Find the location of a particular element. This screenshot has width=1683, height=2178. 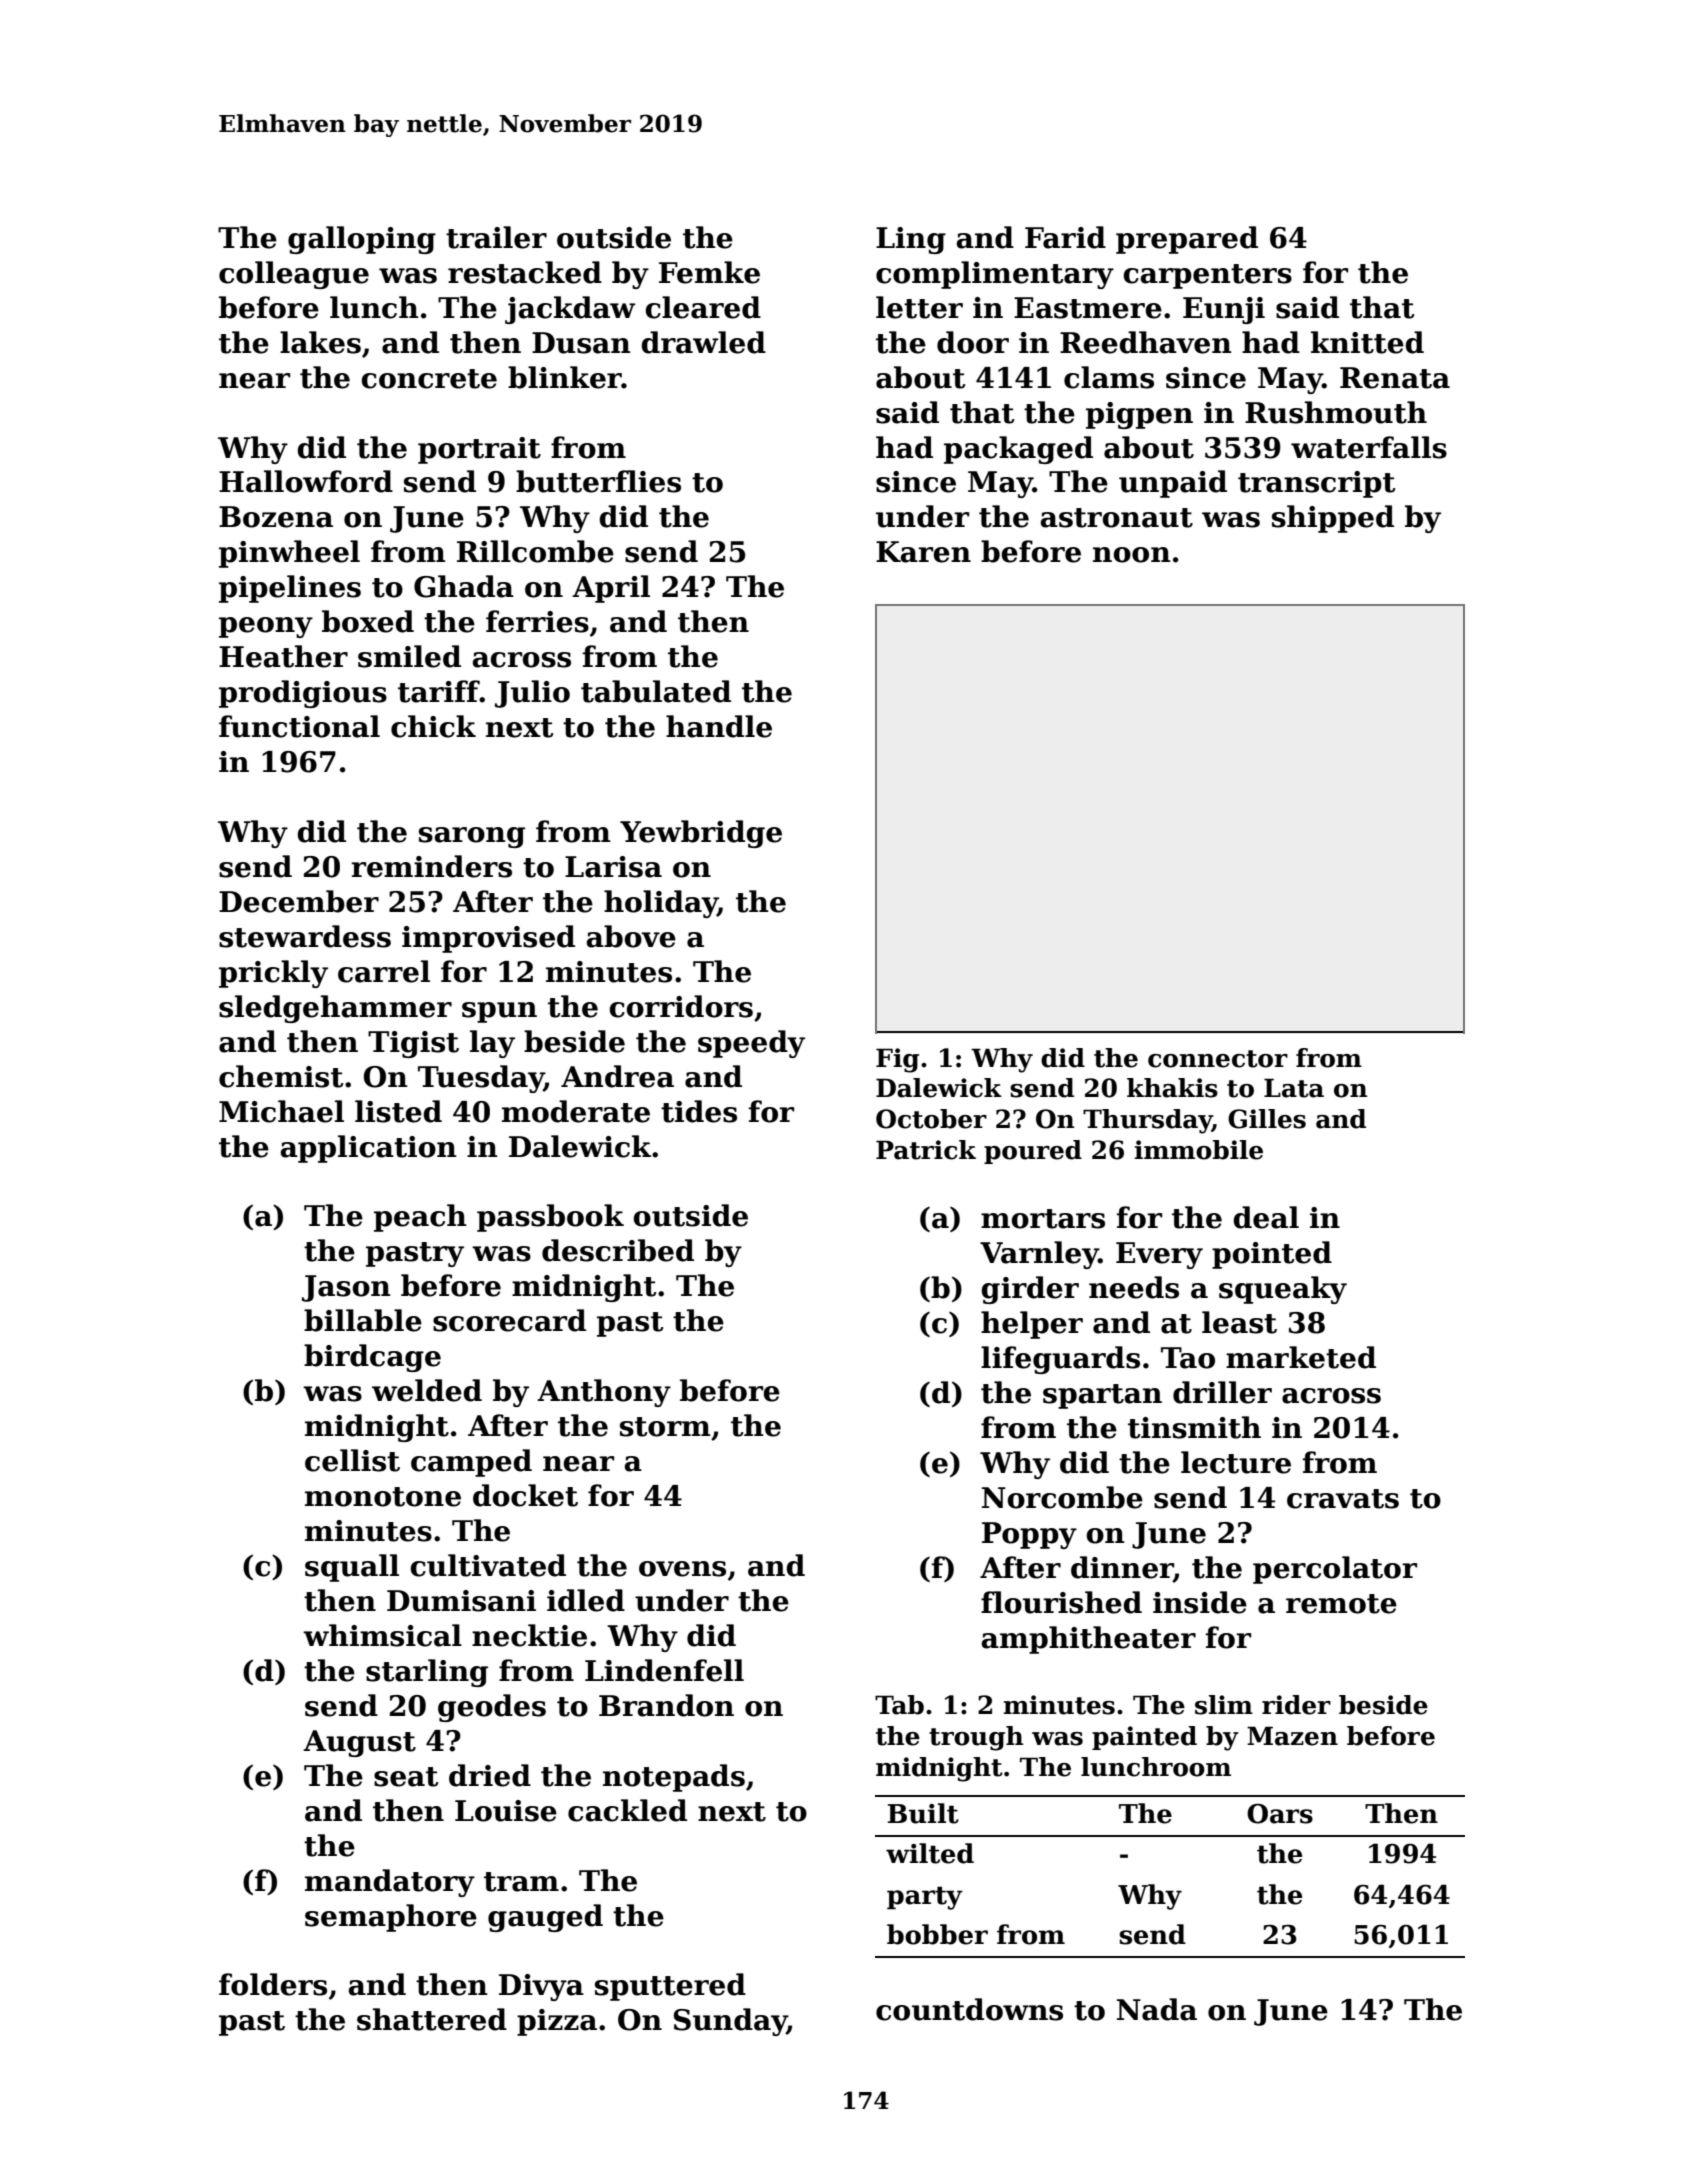

Sunday is located at coordinates (730, 2022).
